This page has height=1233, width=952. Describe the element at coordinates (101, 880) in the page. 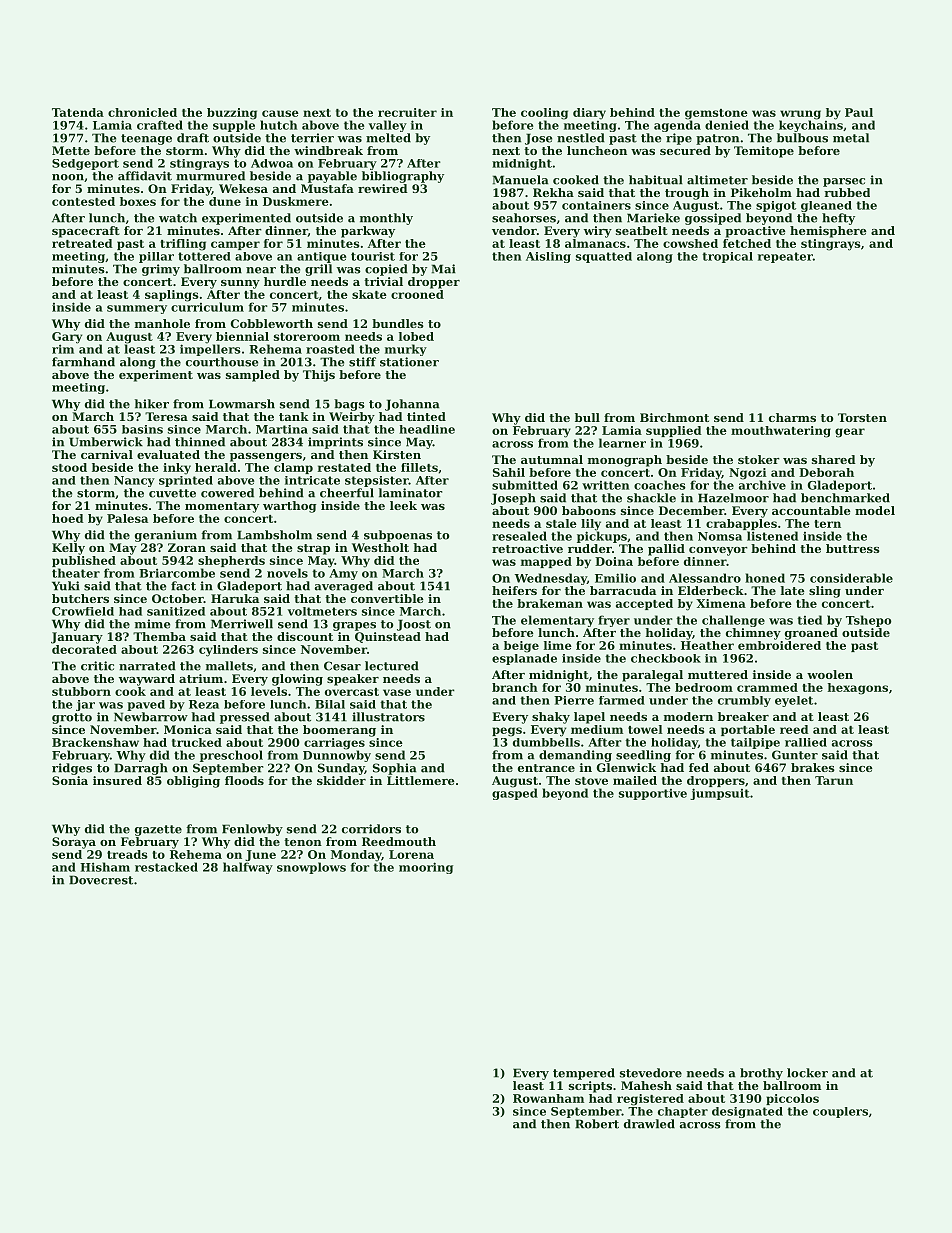

I see `Dovecrest` at that location.
